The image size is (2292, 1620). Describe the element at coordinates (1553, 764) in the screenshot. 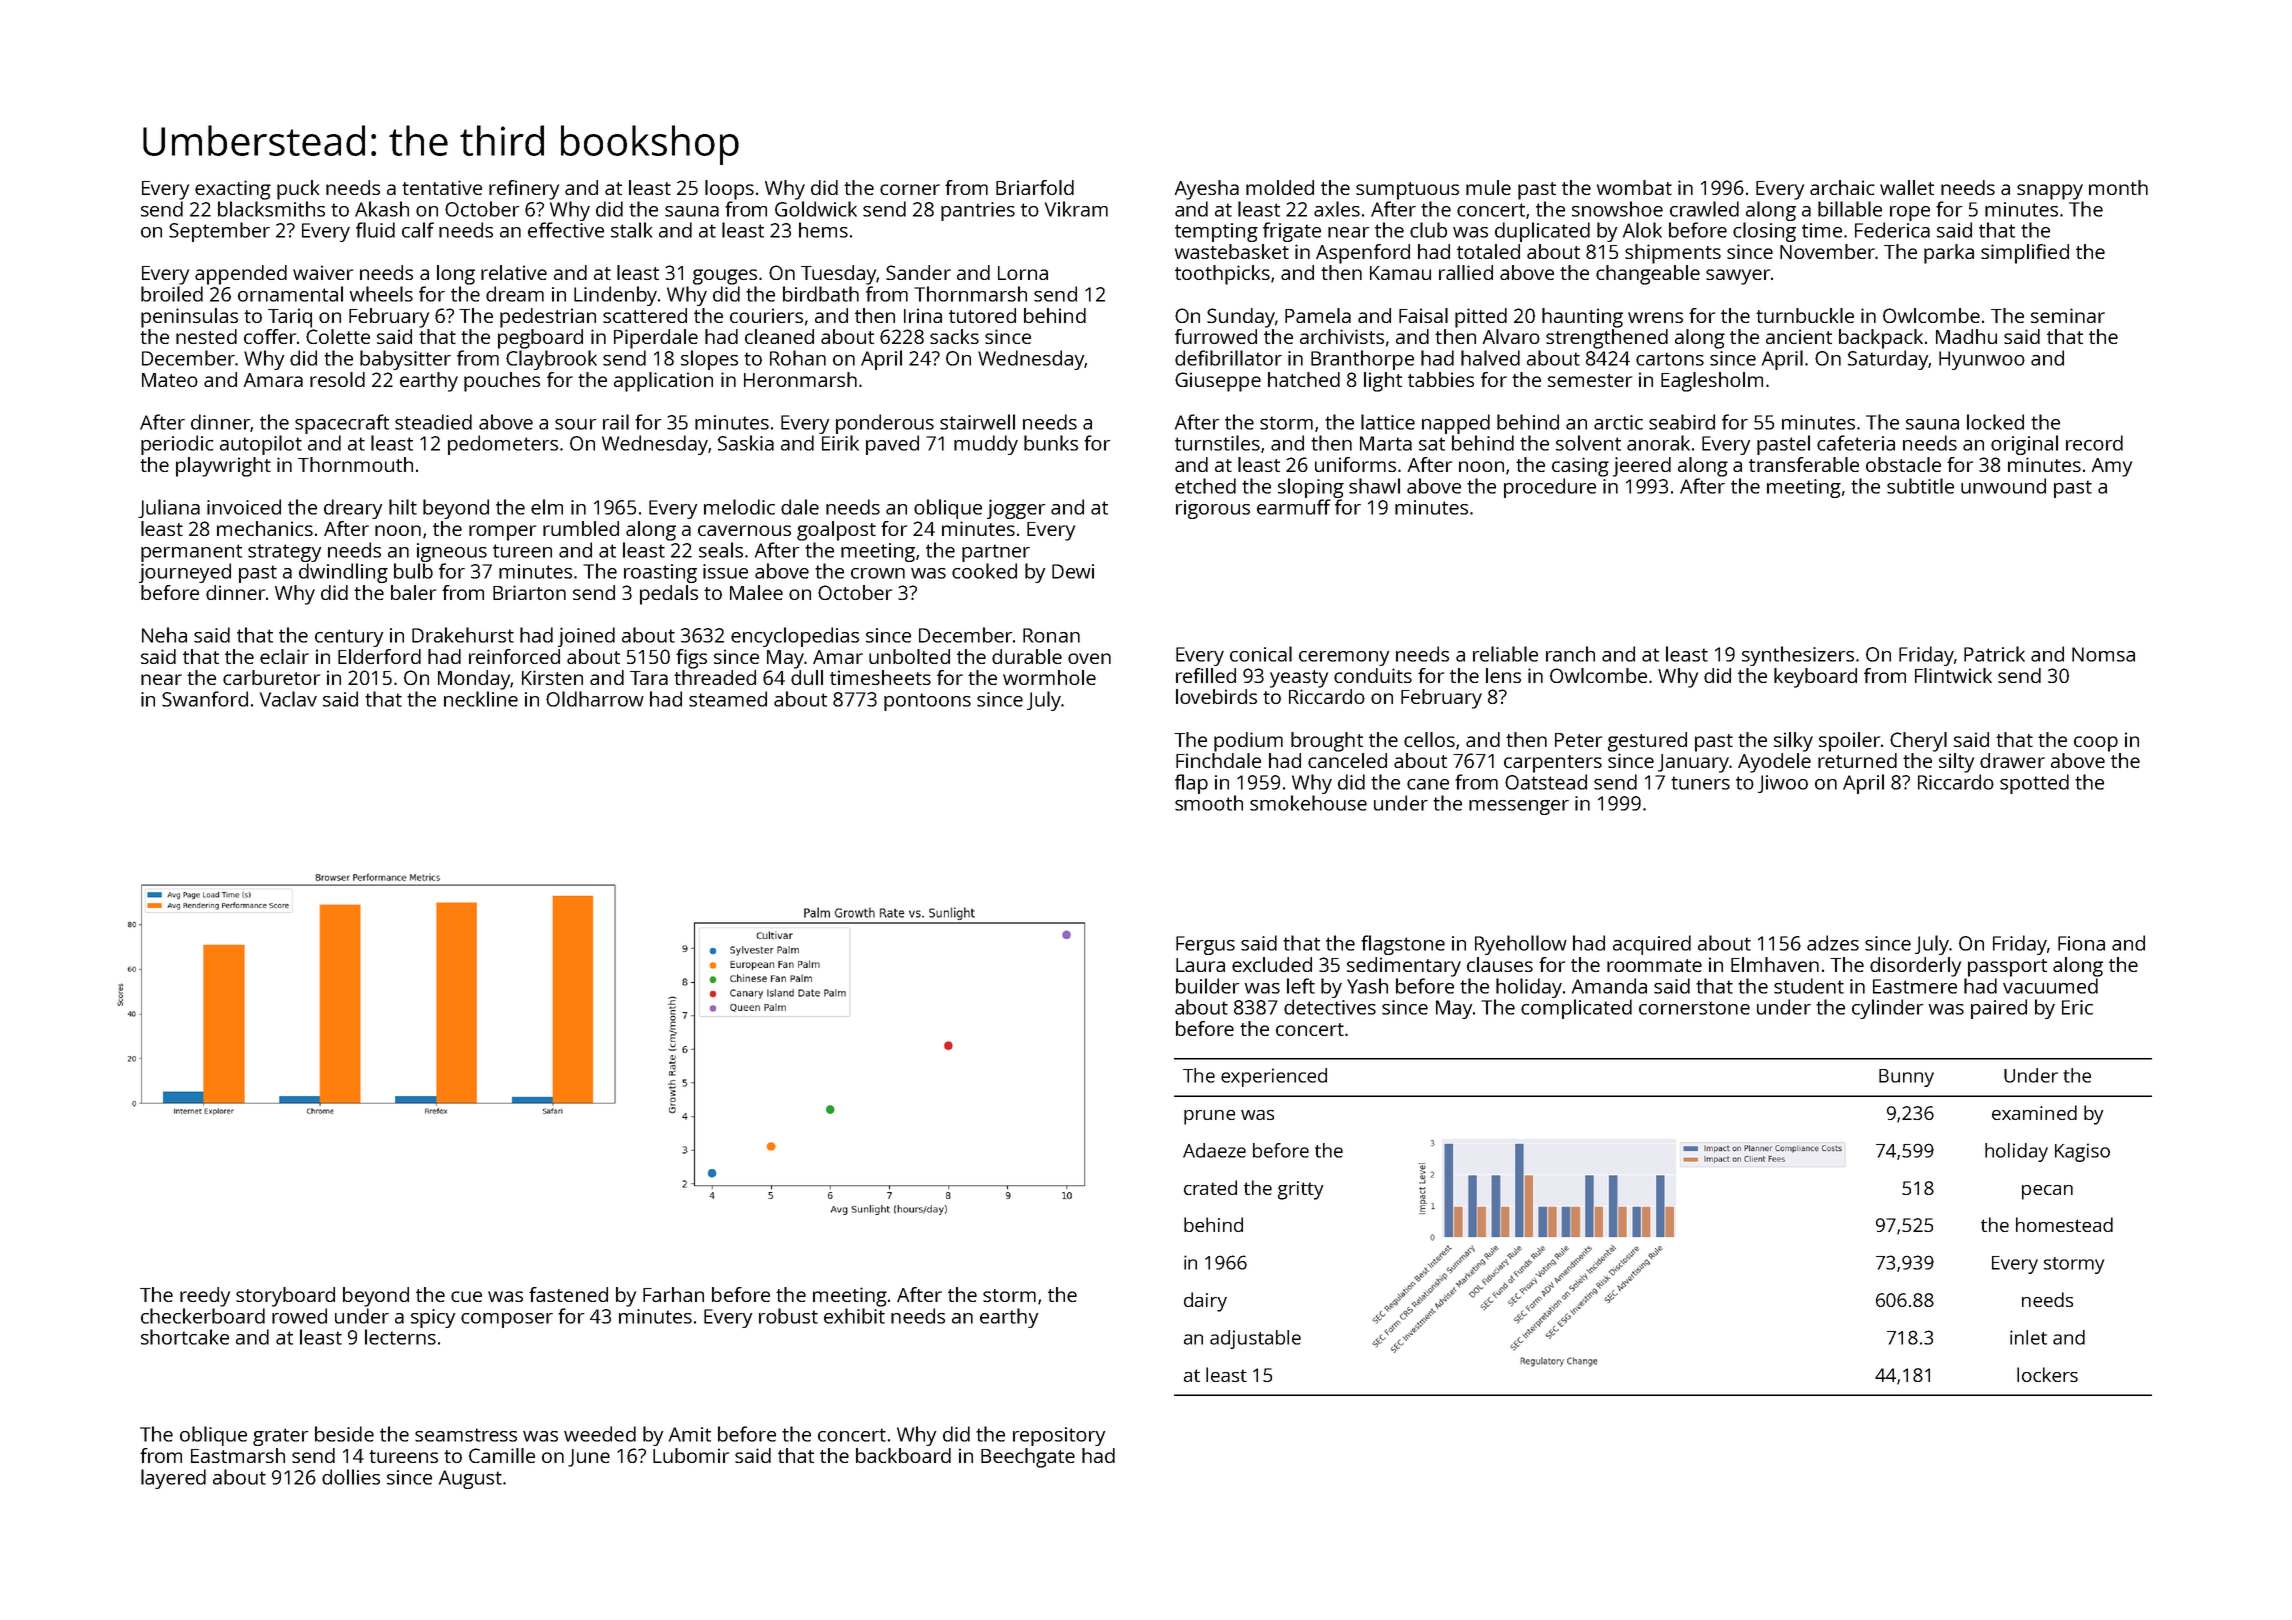

I see `carpenters` at that location.
